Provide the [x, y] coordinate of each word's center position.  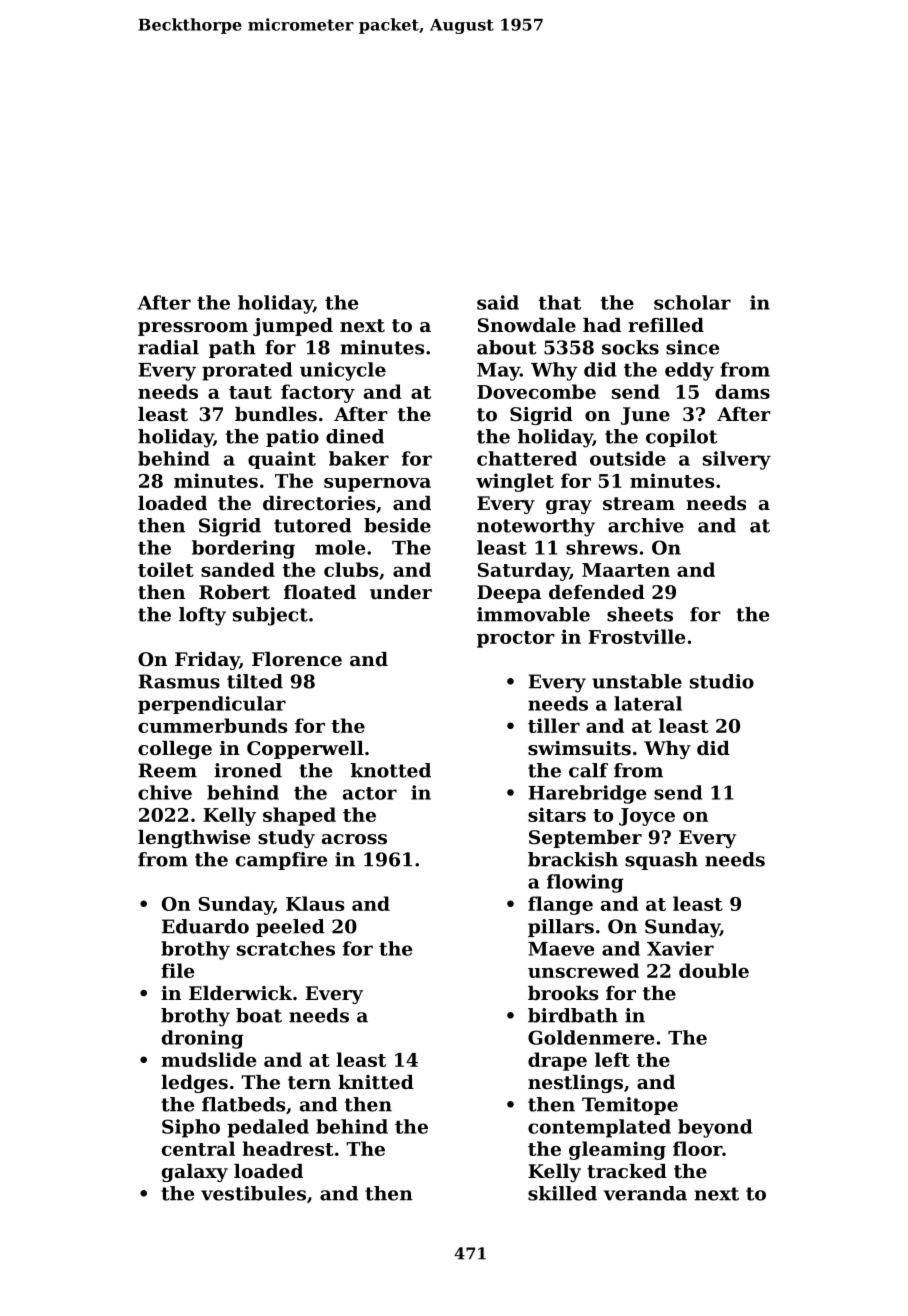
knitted [376, 1082]
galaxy [195, 1173]
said [498, 302]
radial [168, 347]
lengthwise [194, 839]
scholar [692, 302]
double [714, 970]
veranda [645, 1193]
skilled [562, 1193]
